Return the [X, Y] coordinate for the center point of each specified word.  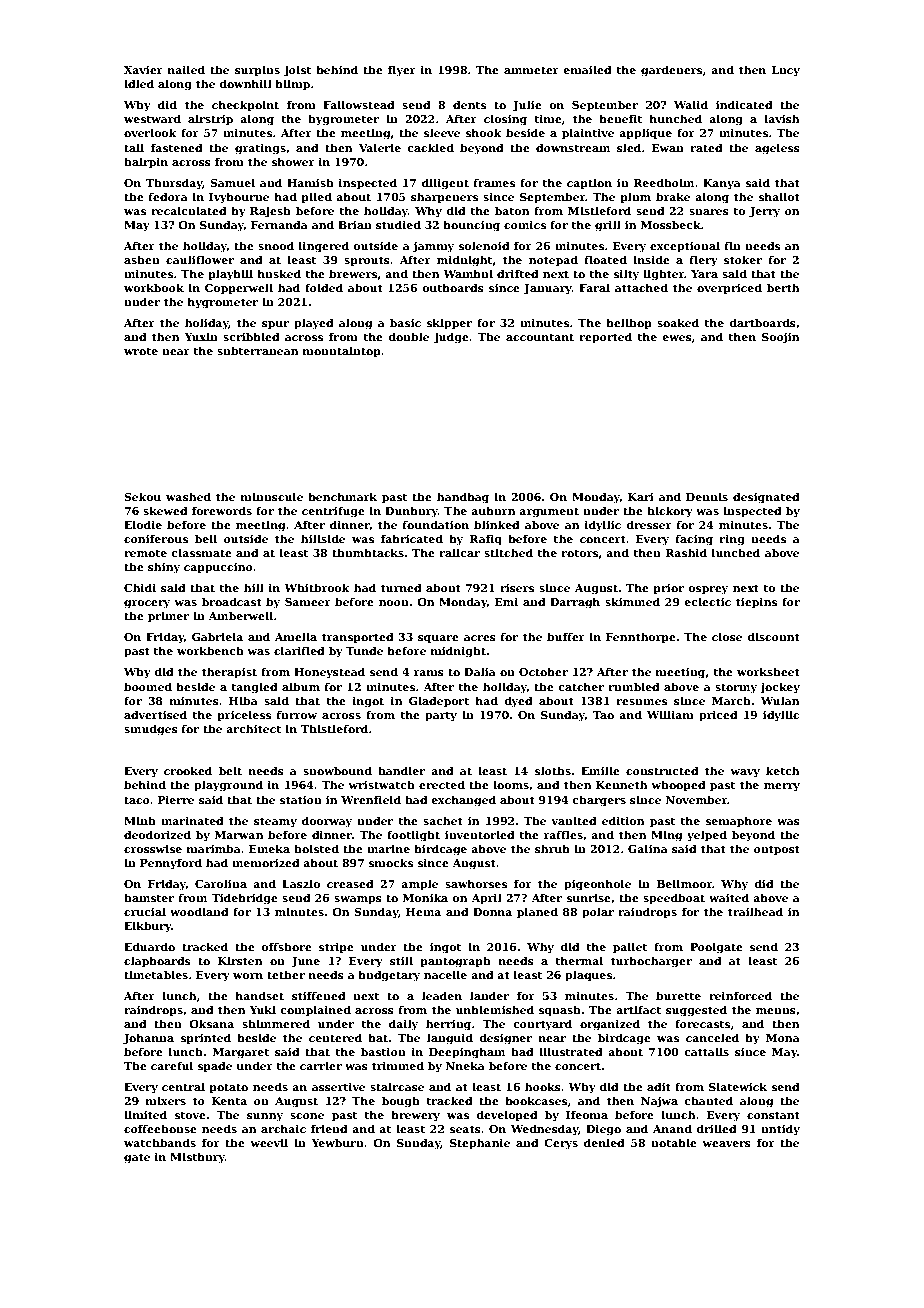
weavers [726, 1144]
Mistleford [599, 210]
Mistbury [197, 1158]
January [548, 289]
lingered [324, 247]
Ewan [668, 148]
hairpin [146, 162]
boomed [148, 686]
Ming [666, 836]
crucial [145, 911]
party [441, 716]
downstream [573, 147]
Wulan [780, 700]
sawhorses [476, 883]
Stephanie [480, 1143]
